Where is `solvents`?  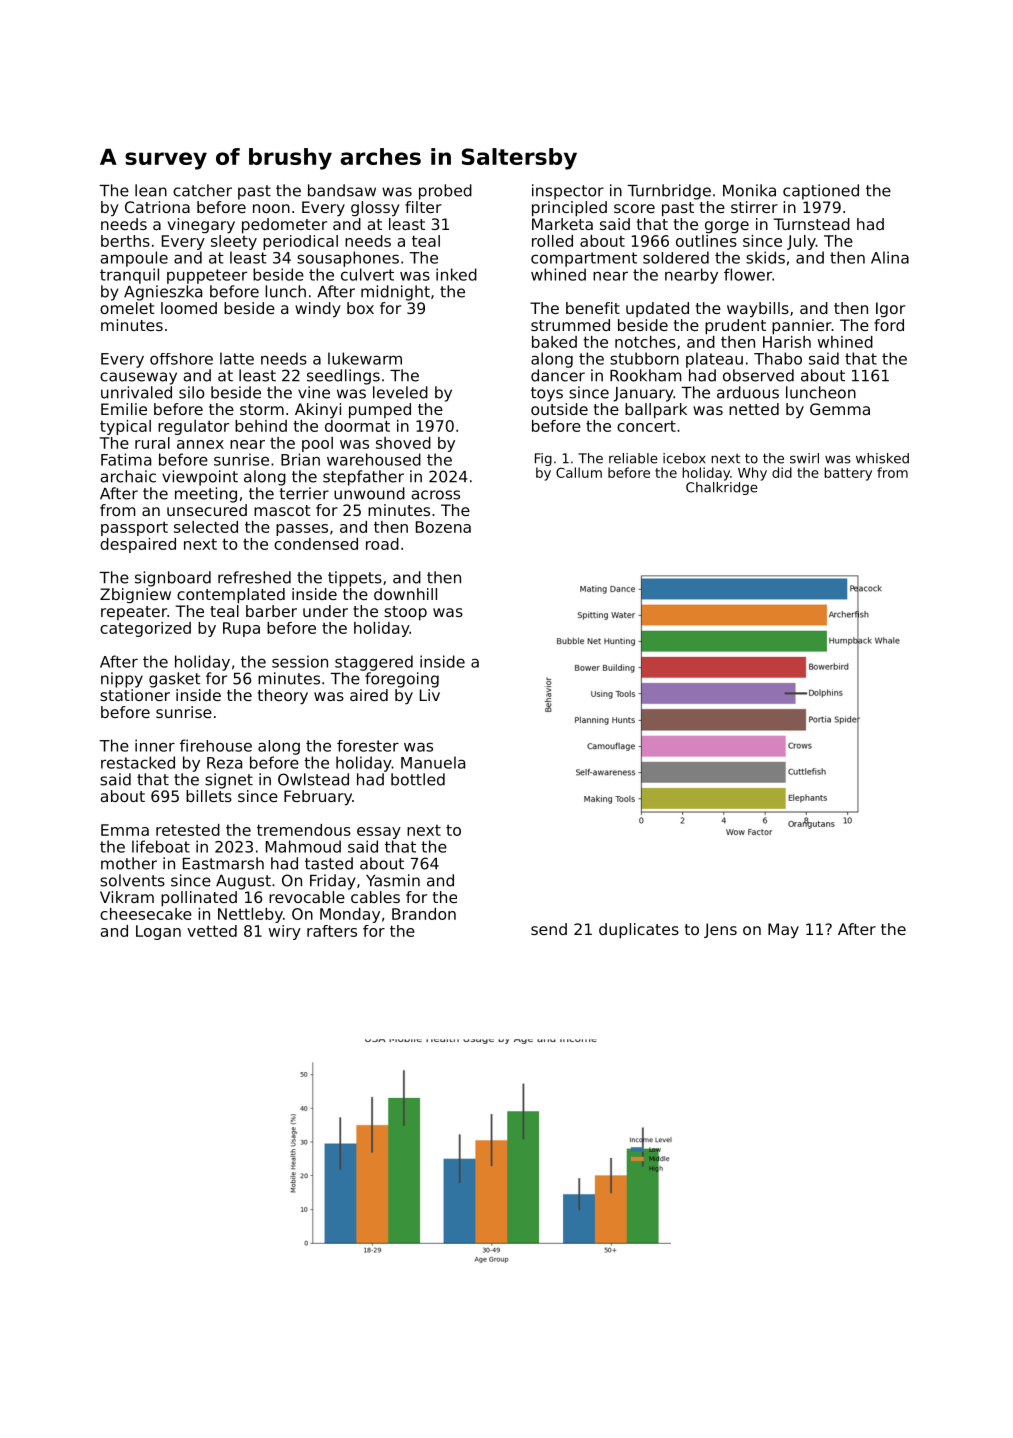 solvents is located at coordinates (132, 880).
